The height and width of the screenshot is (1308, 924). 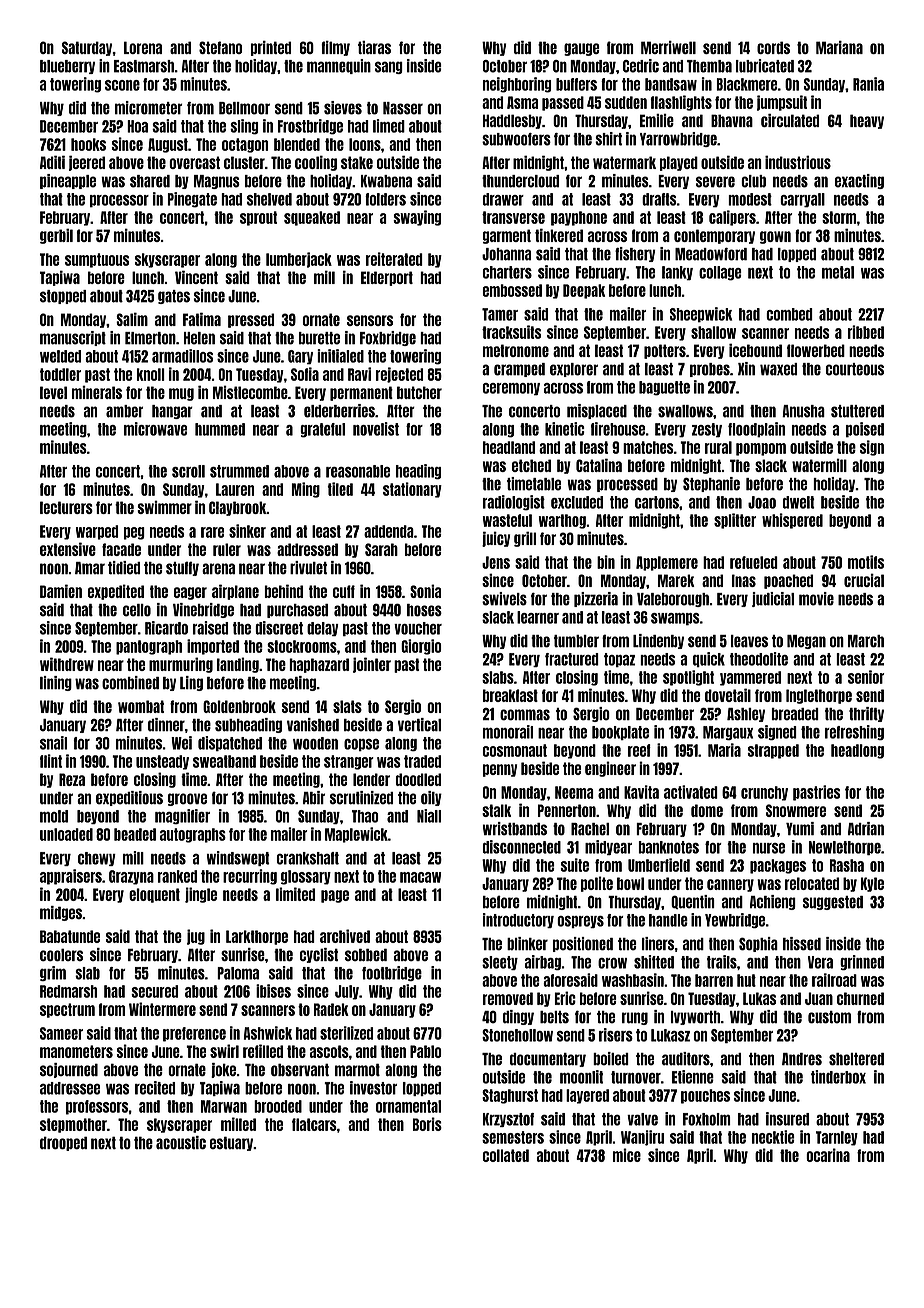 What do you see at coordinates (238, 665) in the screenshot?
I see `landing` at bounding box center [238, 665].
